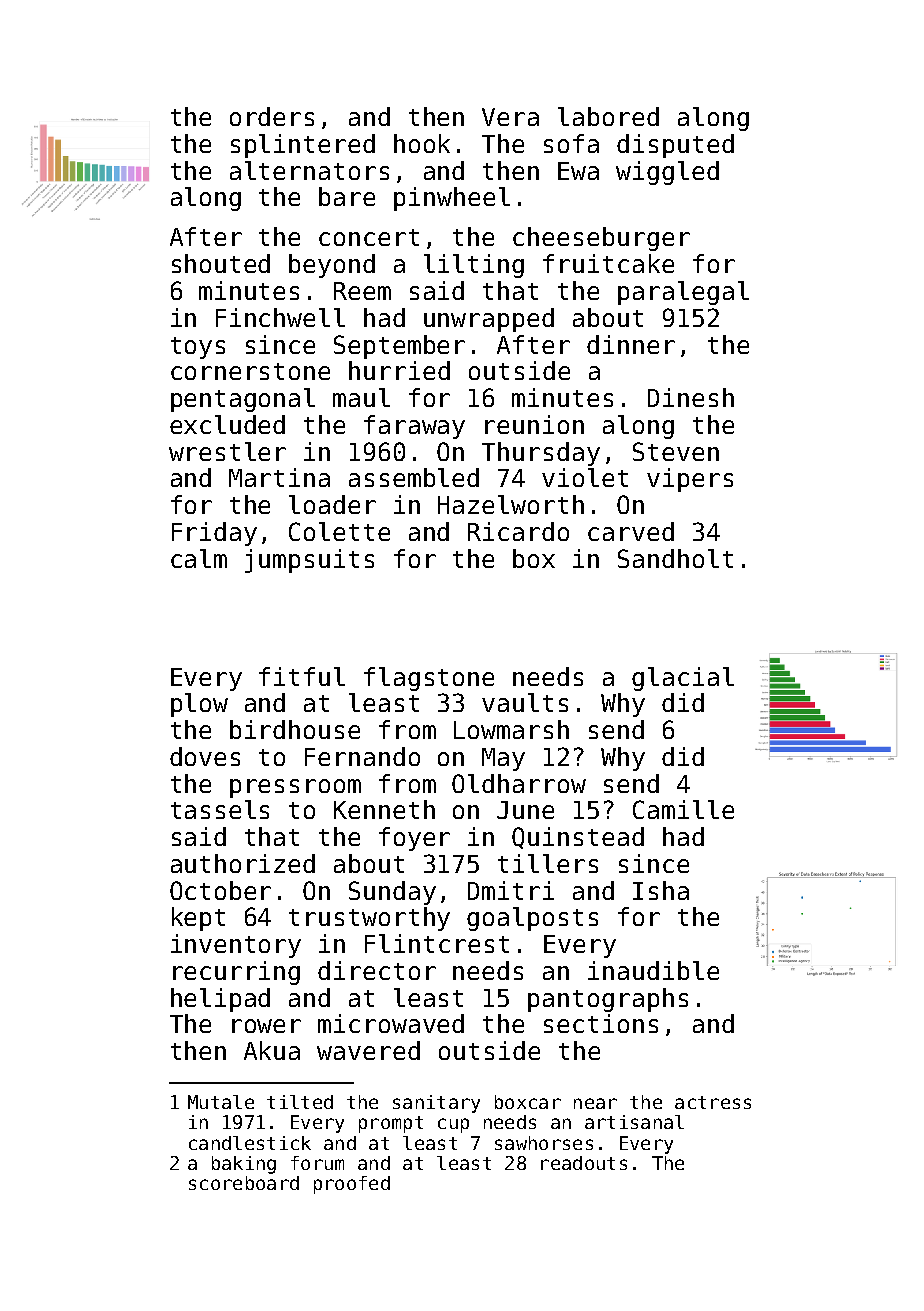  I want to click on toys, so click(198, 348).
